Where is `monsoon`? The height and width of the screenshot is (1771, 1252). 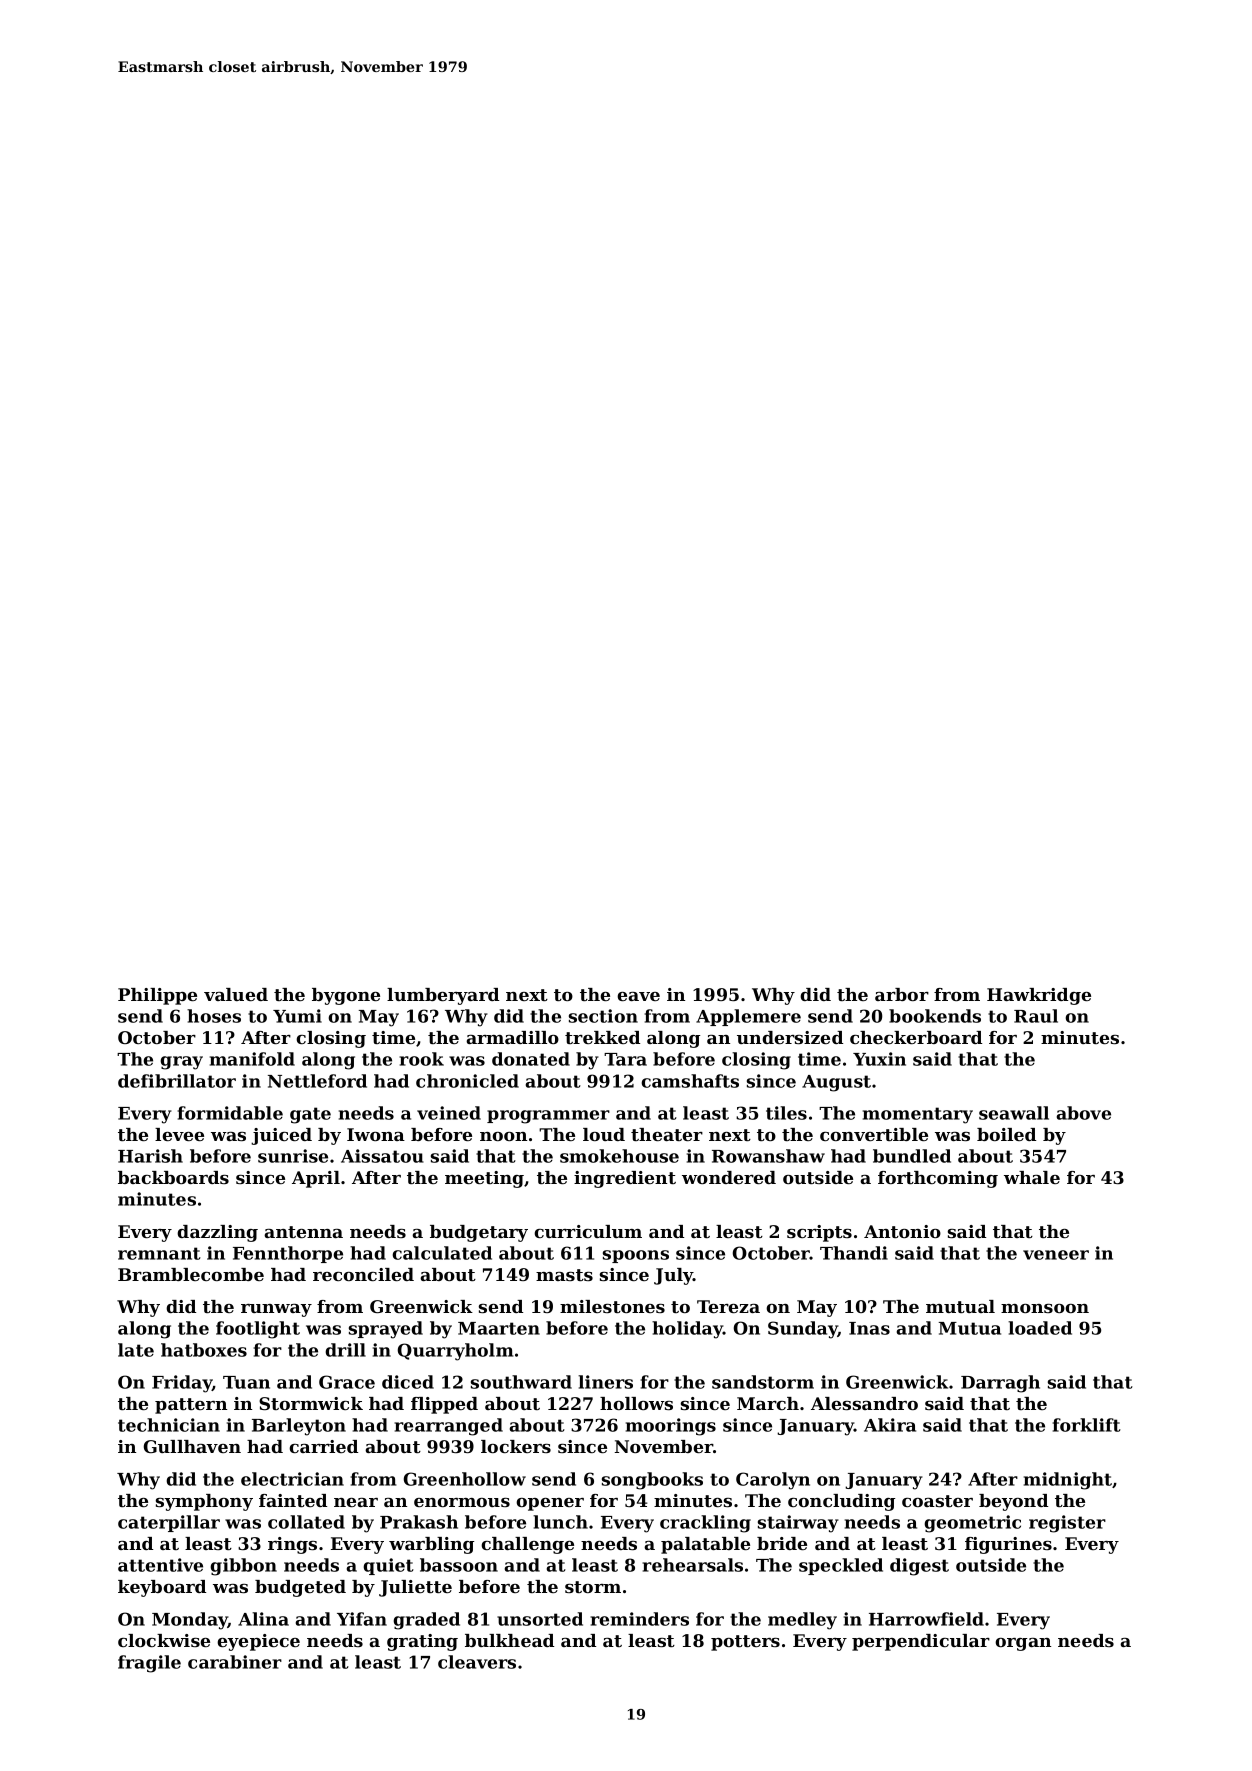 monsoon is located at coordinates (1045, 1308).
